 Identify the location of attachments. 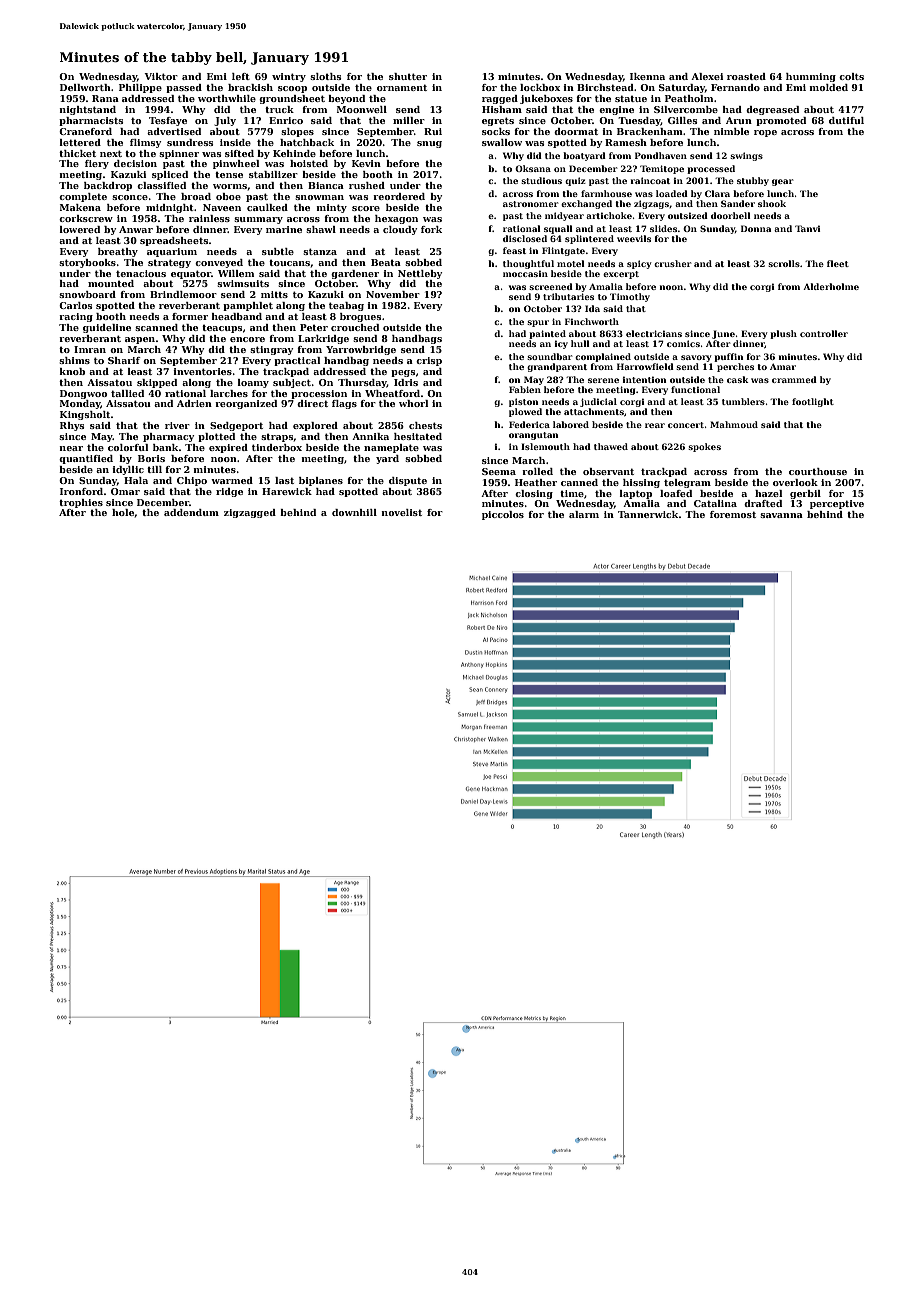
(594, 411).
